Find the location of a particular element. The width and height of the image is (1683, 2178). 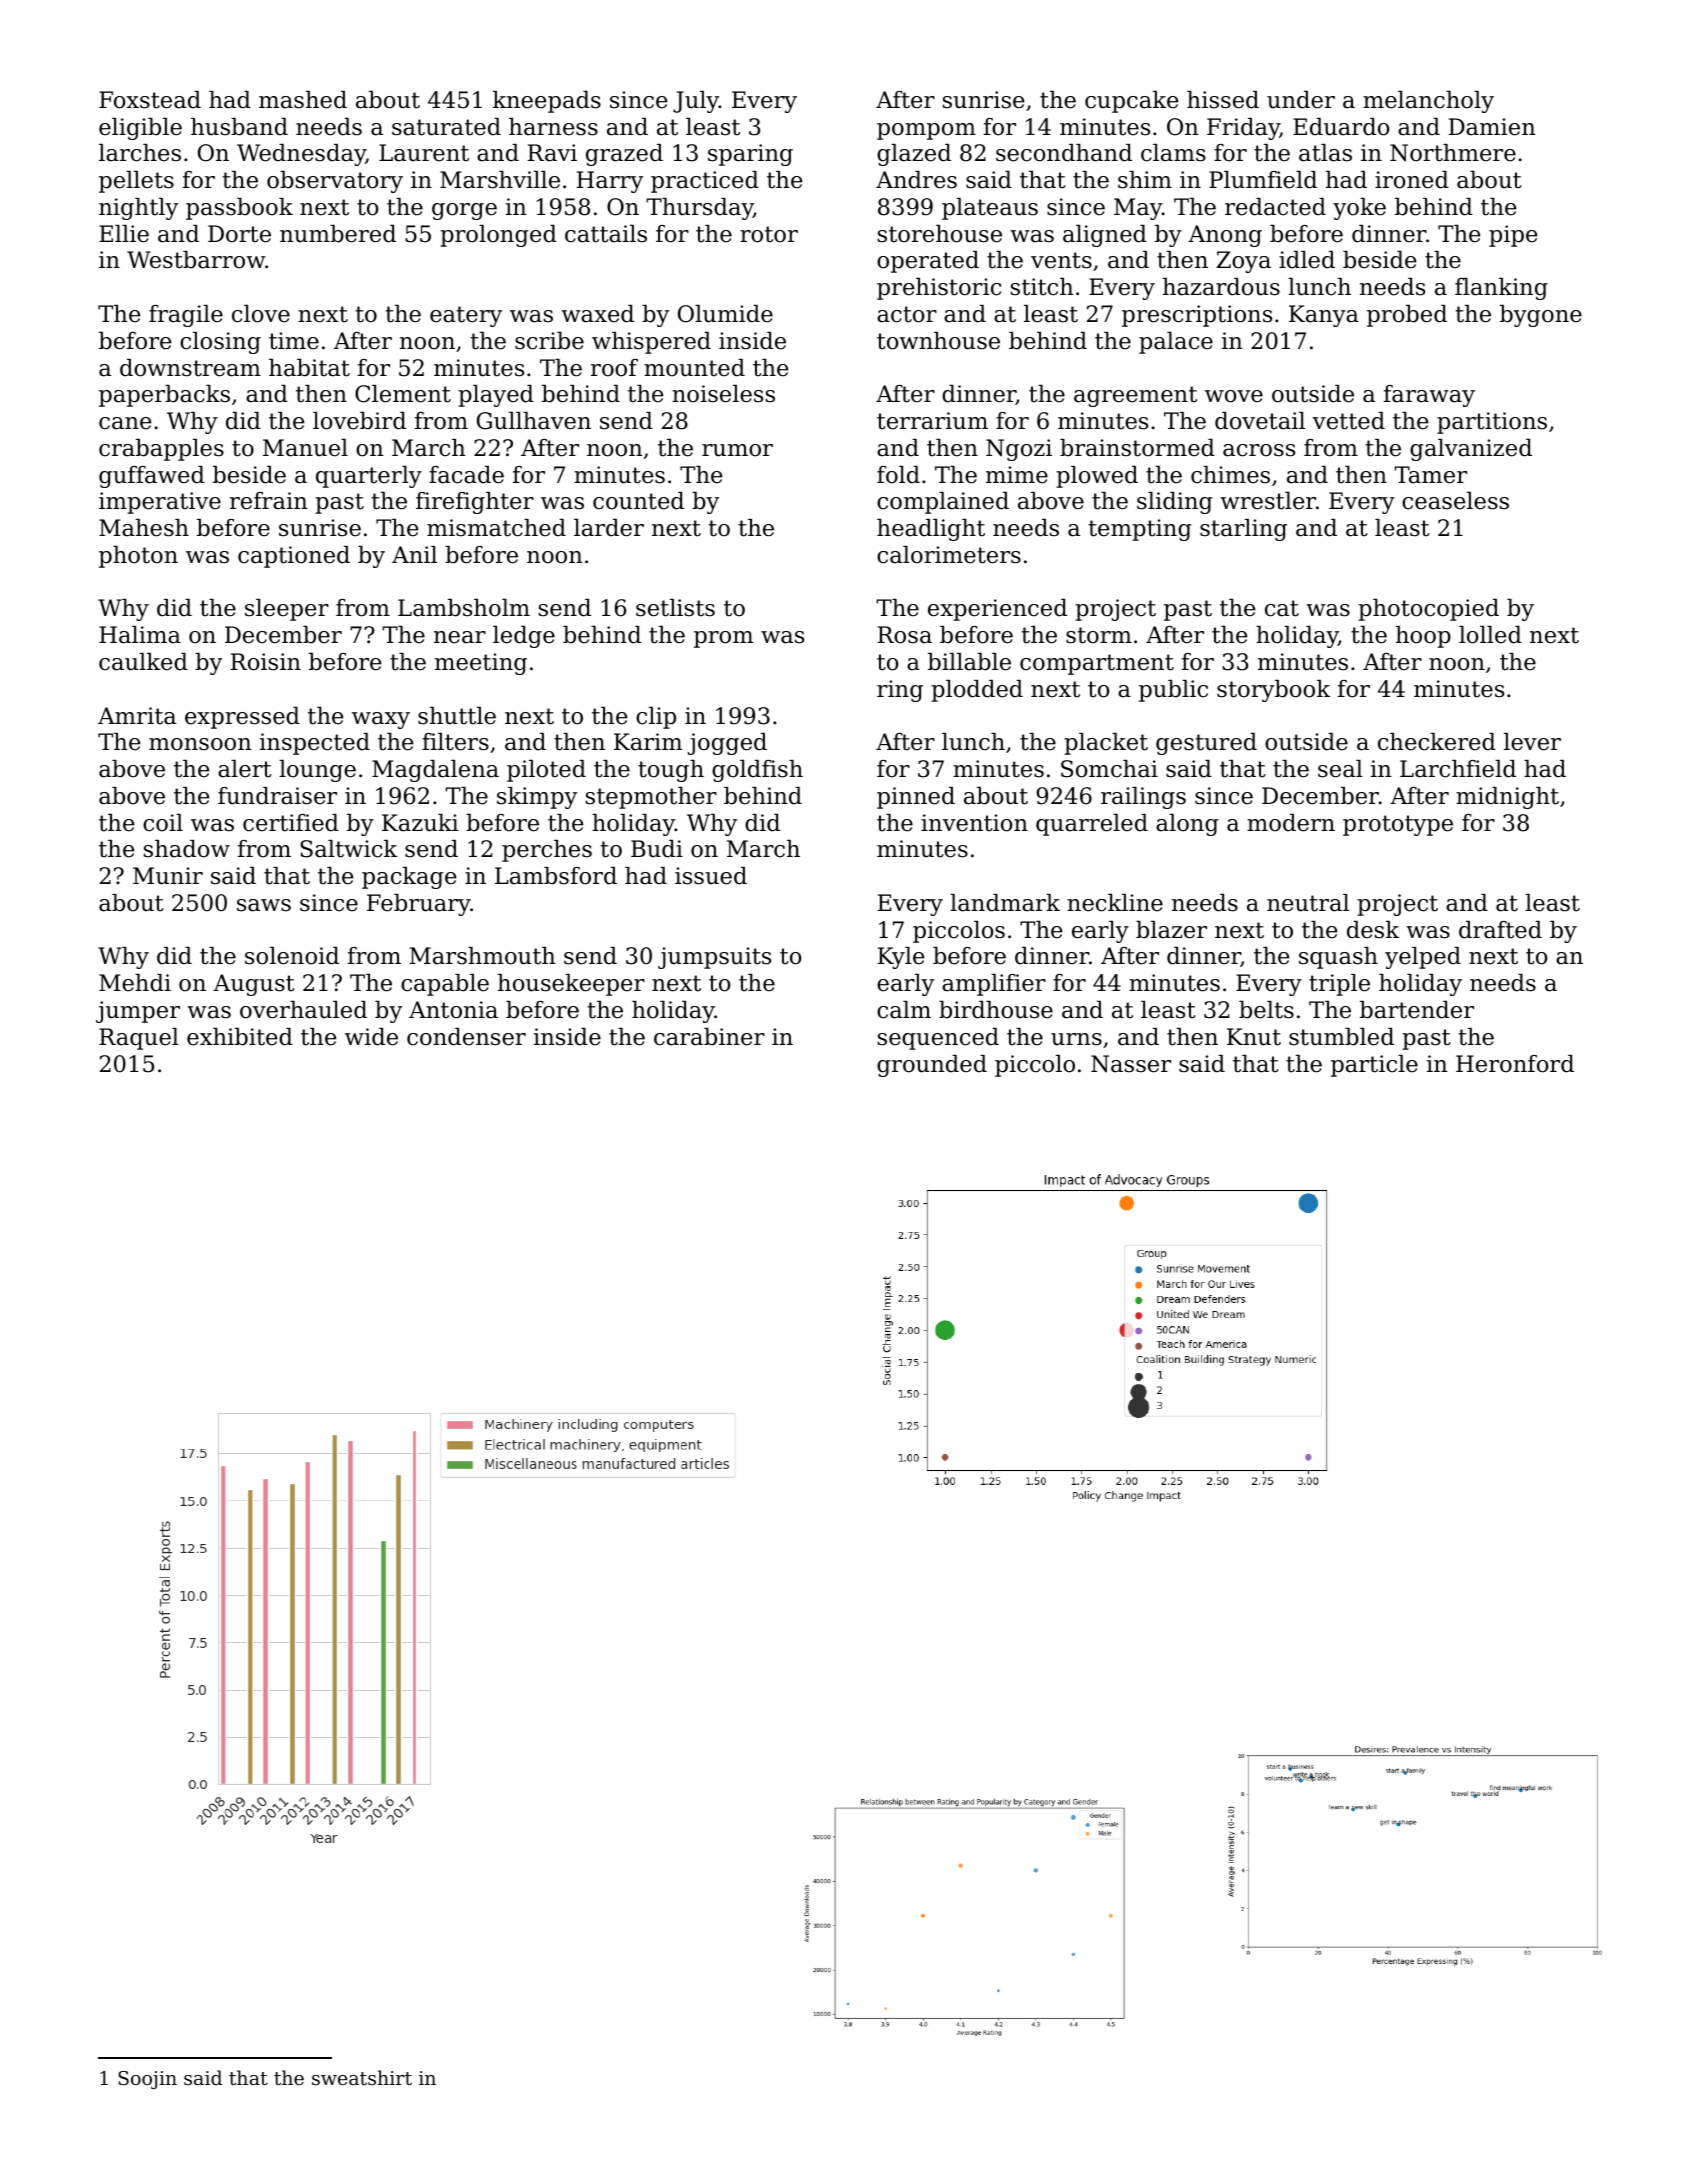

kneepads is located at coordinates (547, 102).
